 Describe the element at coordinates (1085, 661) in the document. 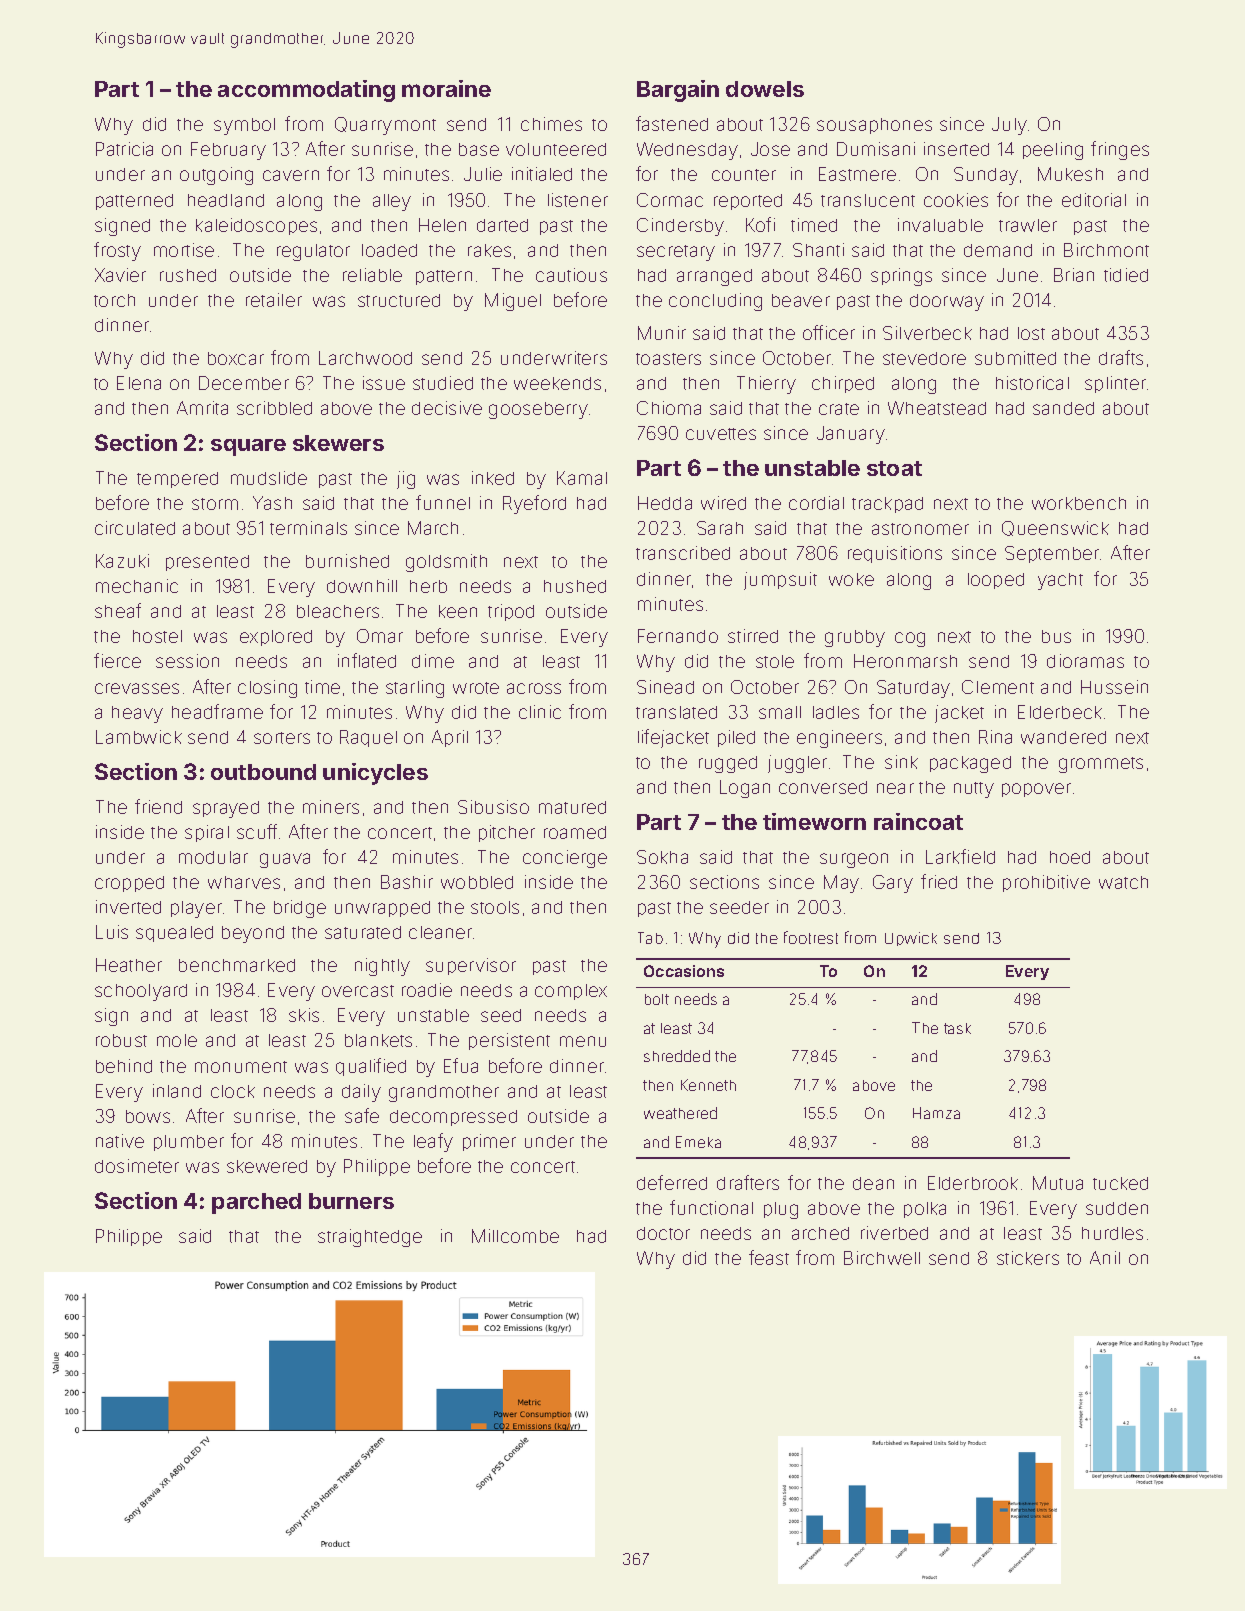

I see `dioramas` at that location.
